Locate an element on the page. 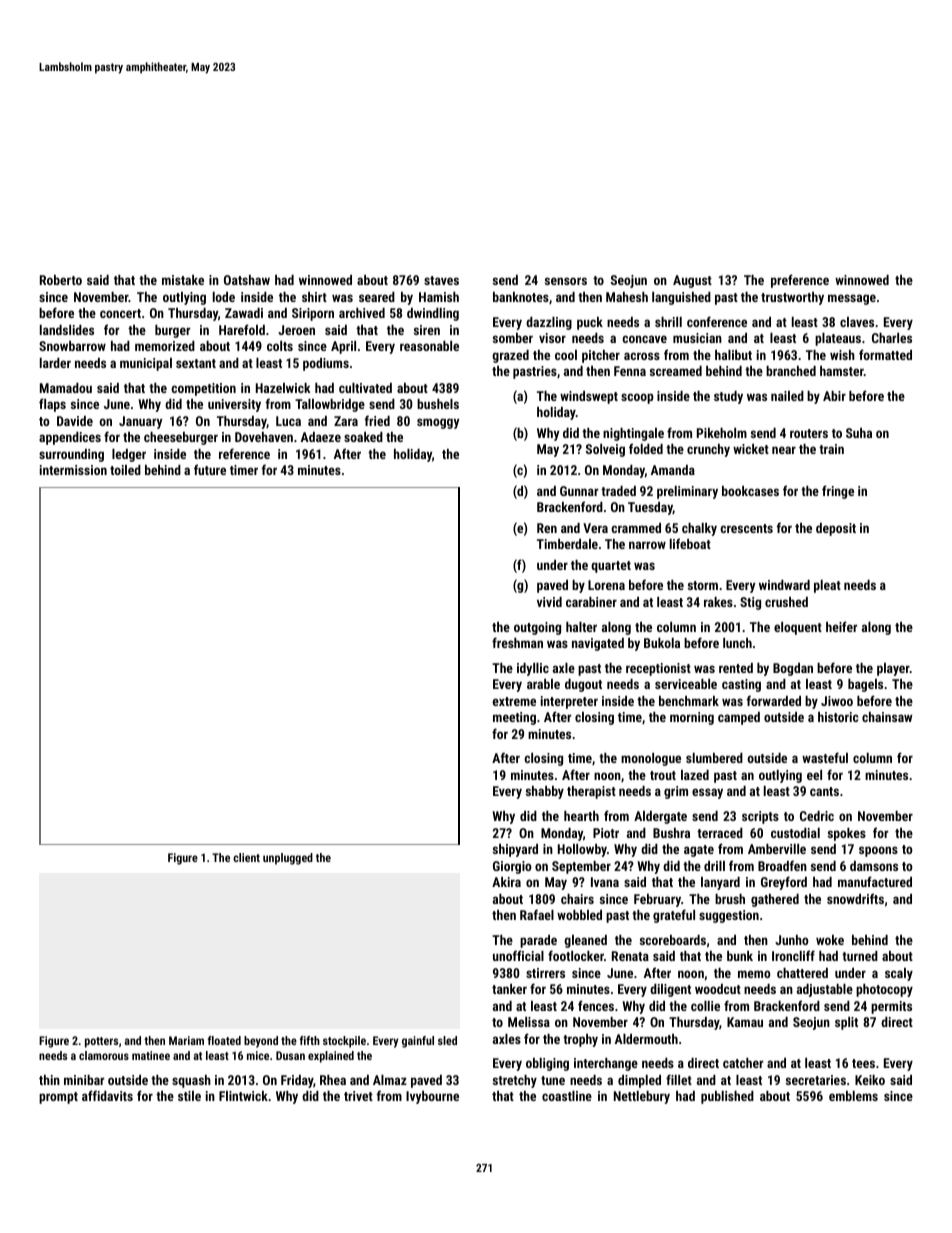 The image size is (952, 1233). affidavits is located at coordinates (107, 1095).
